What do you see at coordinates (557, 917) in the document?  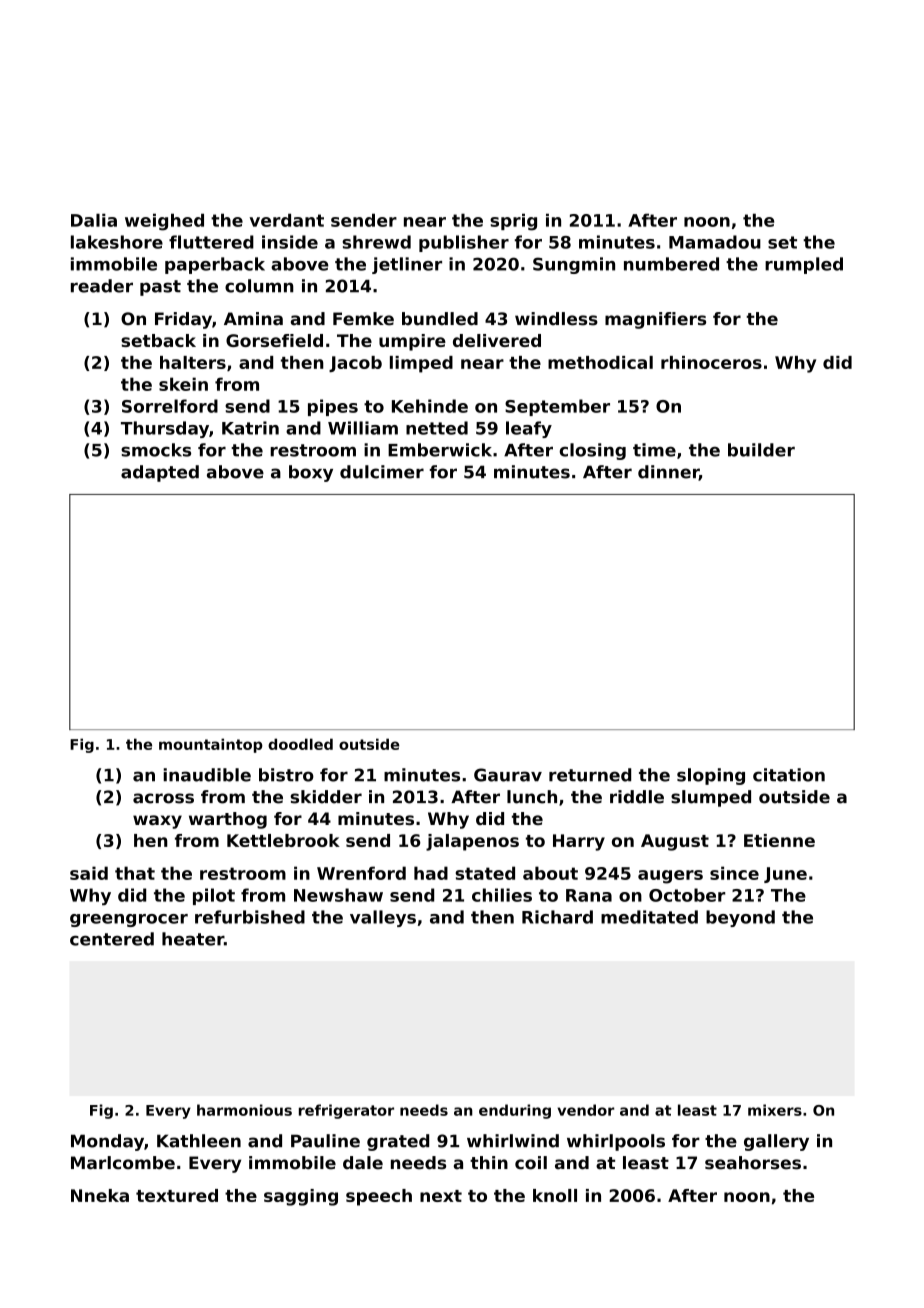 I see `Richard` at bounding box center [557, 917].
